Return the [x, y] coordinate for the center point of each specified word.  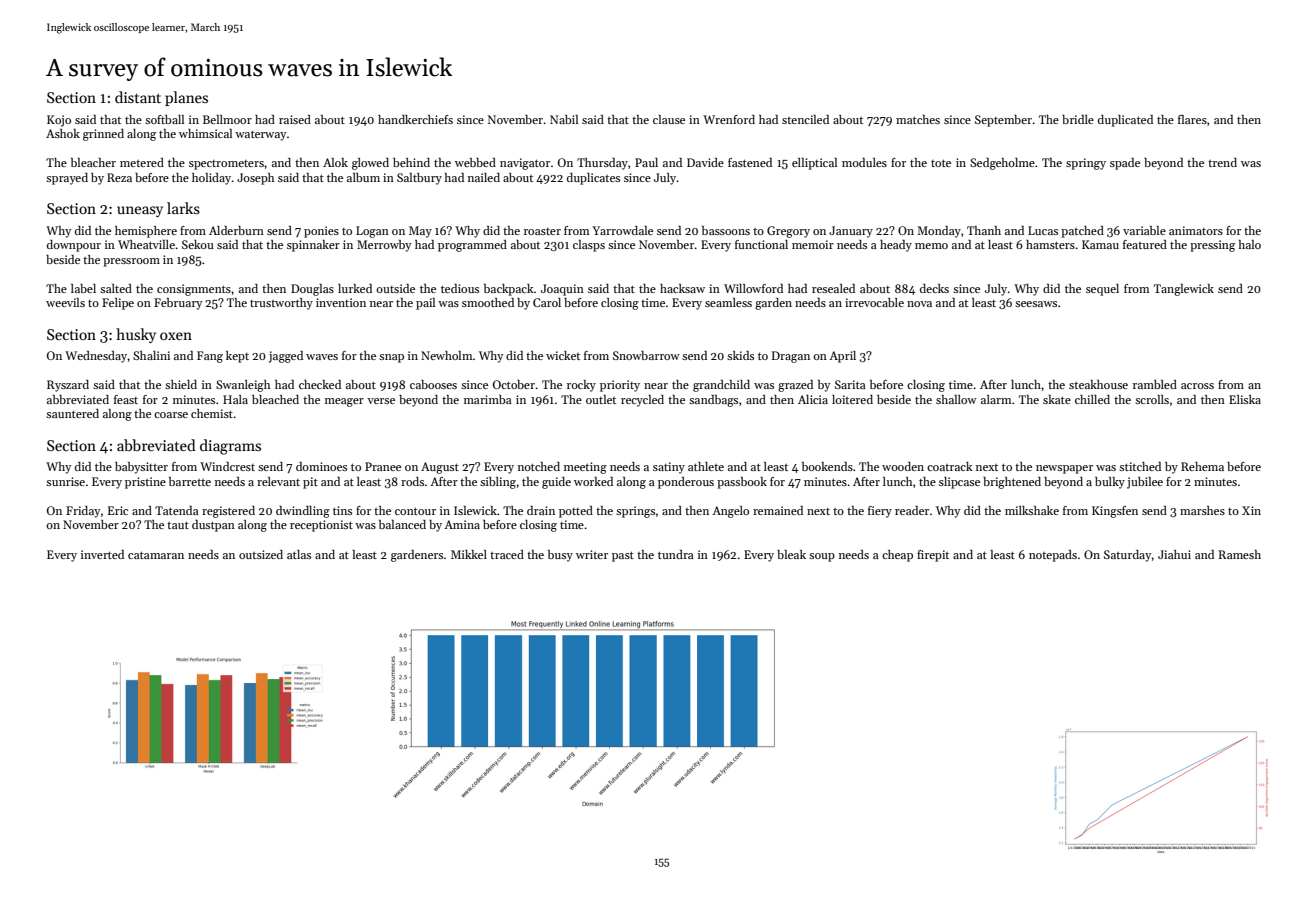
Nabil [564, 119]
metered [142, 162]
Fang [210, 357]
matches [918, 119]
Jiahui [1174, 554]
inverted [102, 554]
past [623, 556]
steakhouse [1098, 384]
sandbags [713, 401]
